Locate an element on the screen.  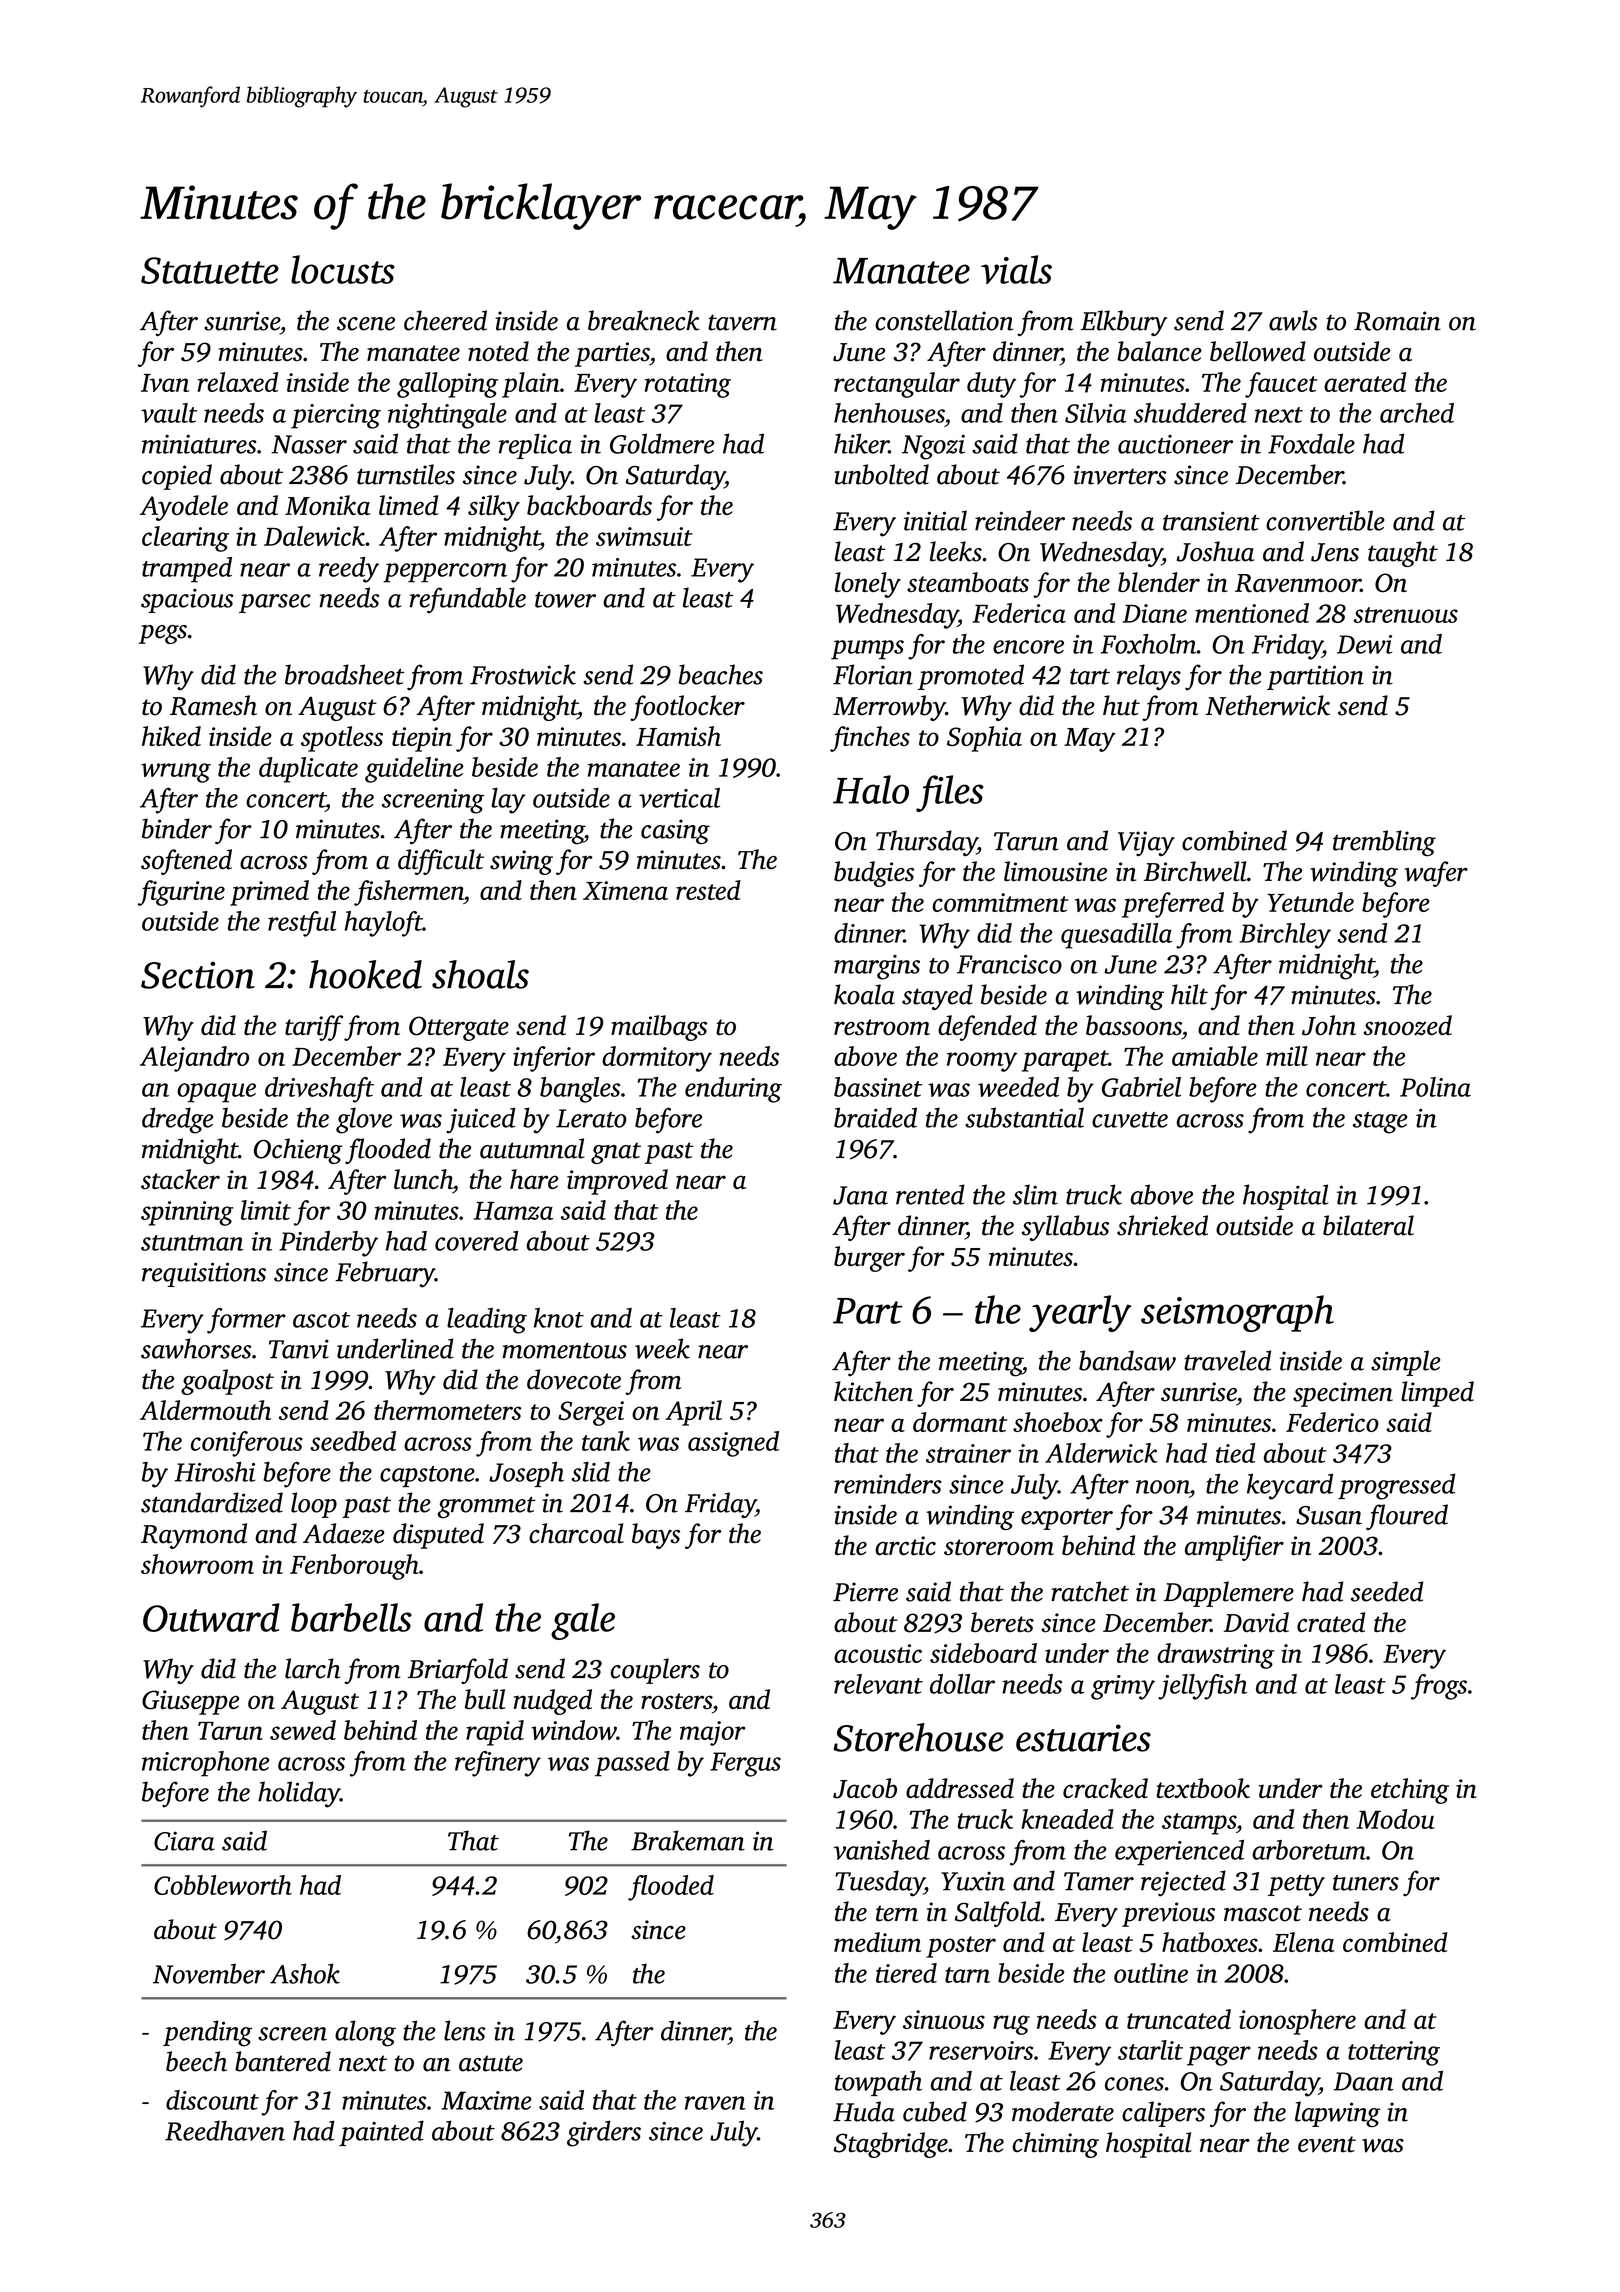
tariff is located at coordinates (314, 1028).
